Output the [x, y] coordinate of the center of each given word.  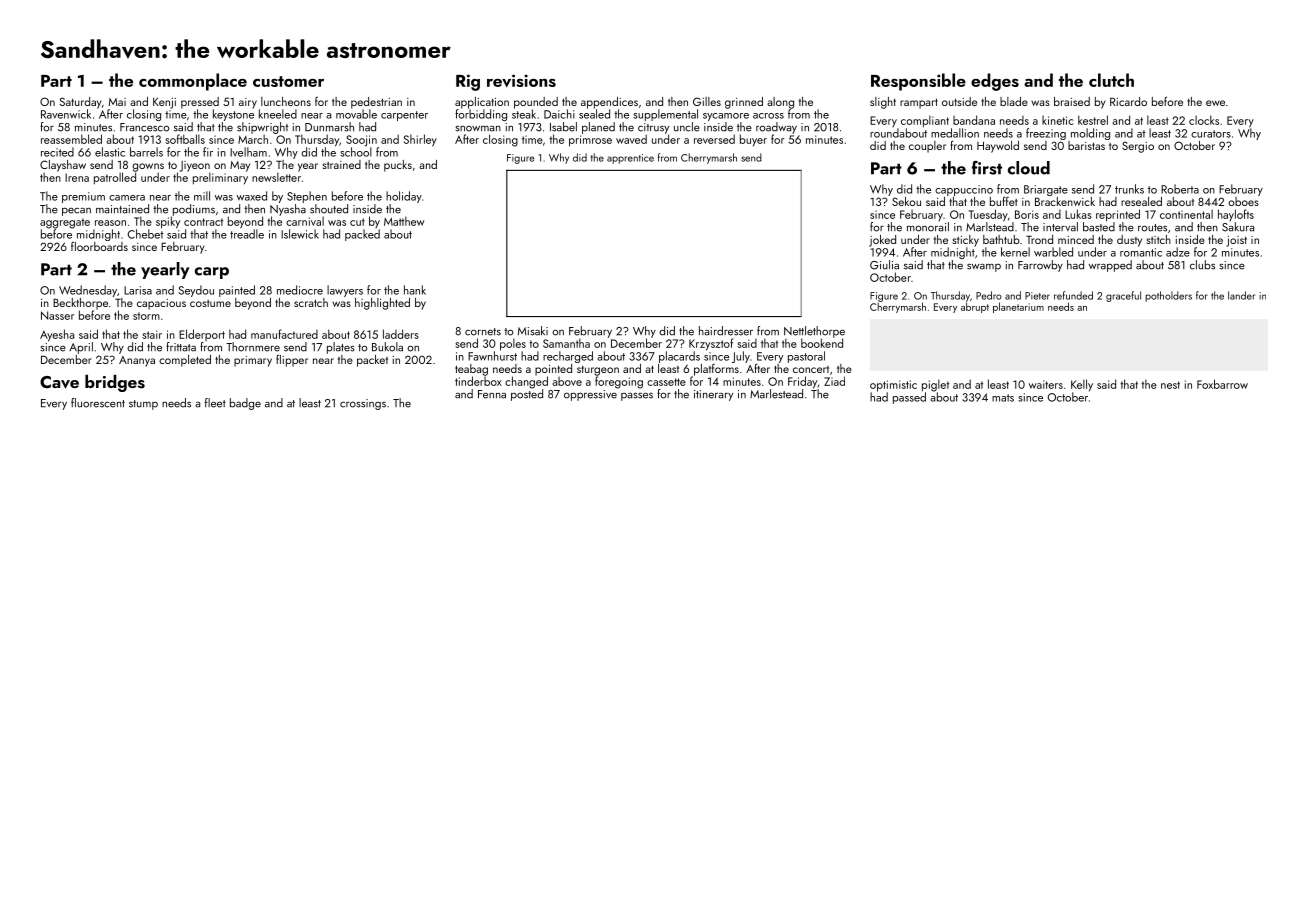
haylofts [1236, 215]
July [741, 357]
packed [362, 235]
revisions [521, 80]
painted [237, 291]
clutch [1111, 80]
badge [245, 404]
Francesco [144, 127]
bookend [822, 343]
